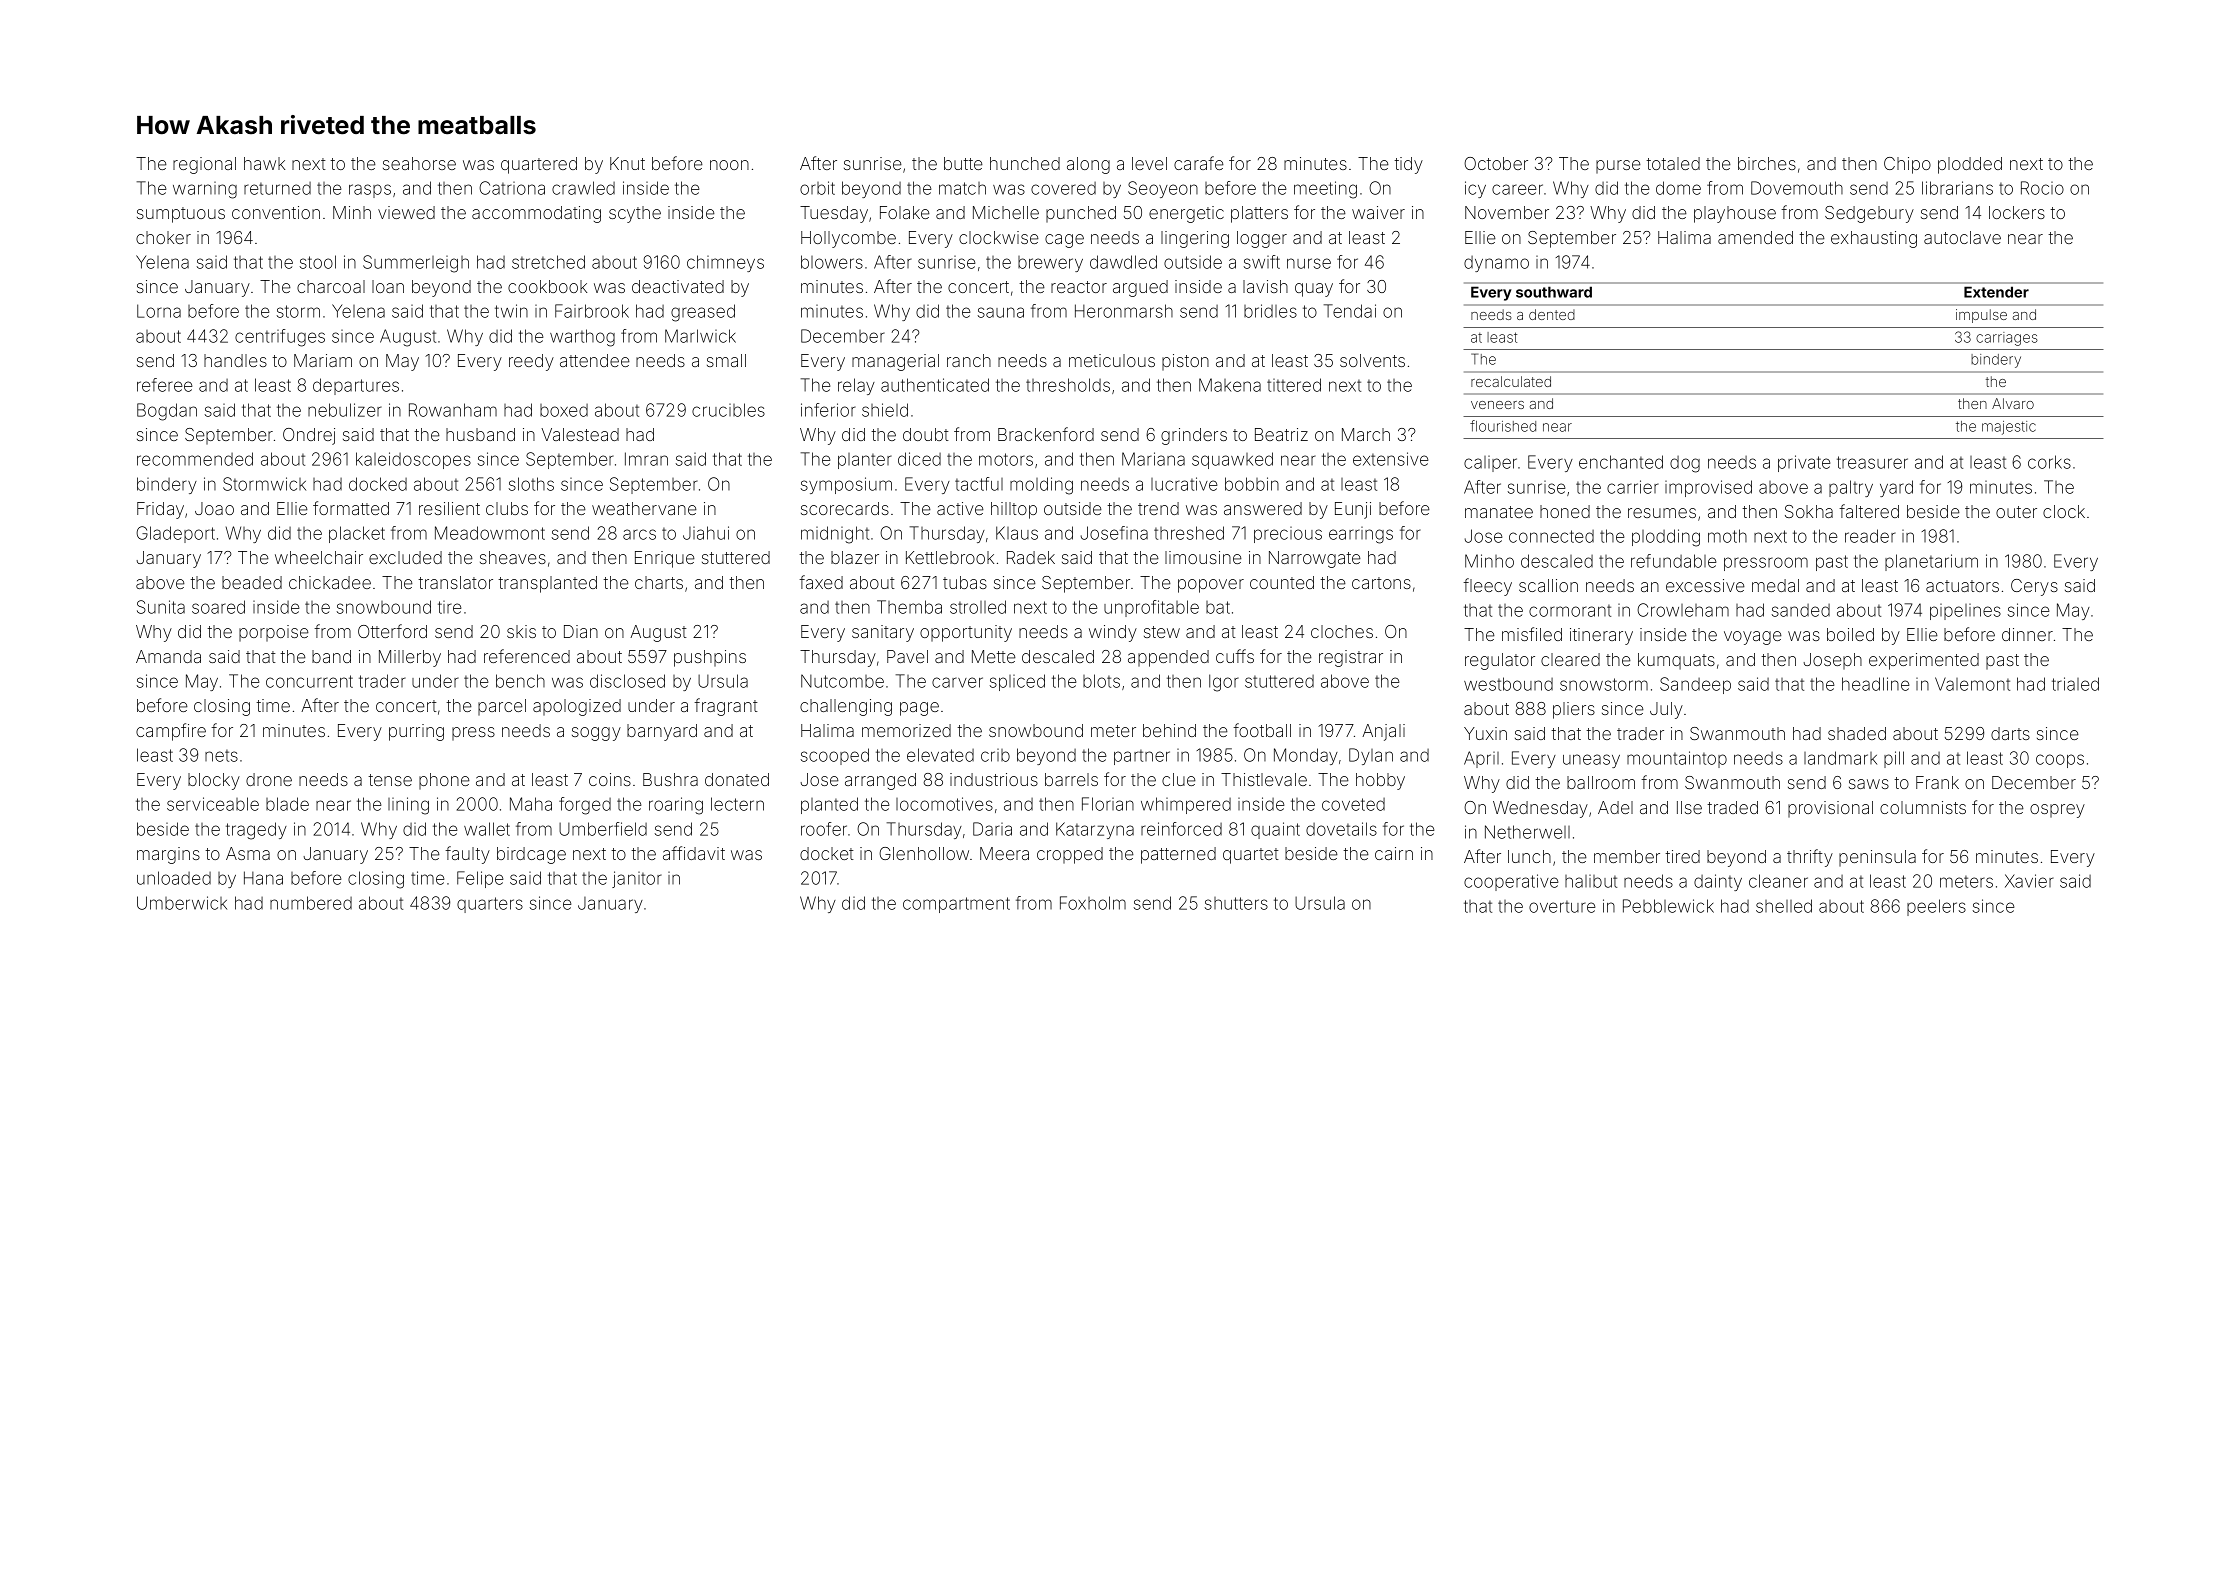 The width and height of the page is (2239, 1583). What do you see at coordinates (1185, 362) in the page?
I see `piston` at bounding box center [1185, 362].
